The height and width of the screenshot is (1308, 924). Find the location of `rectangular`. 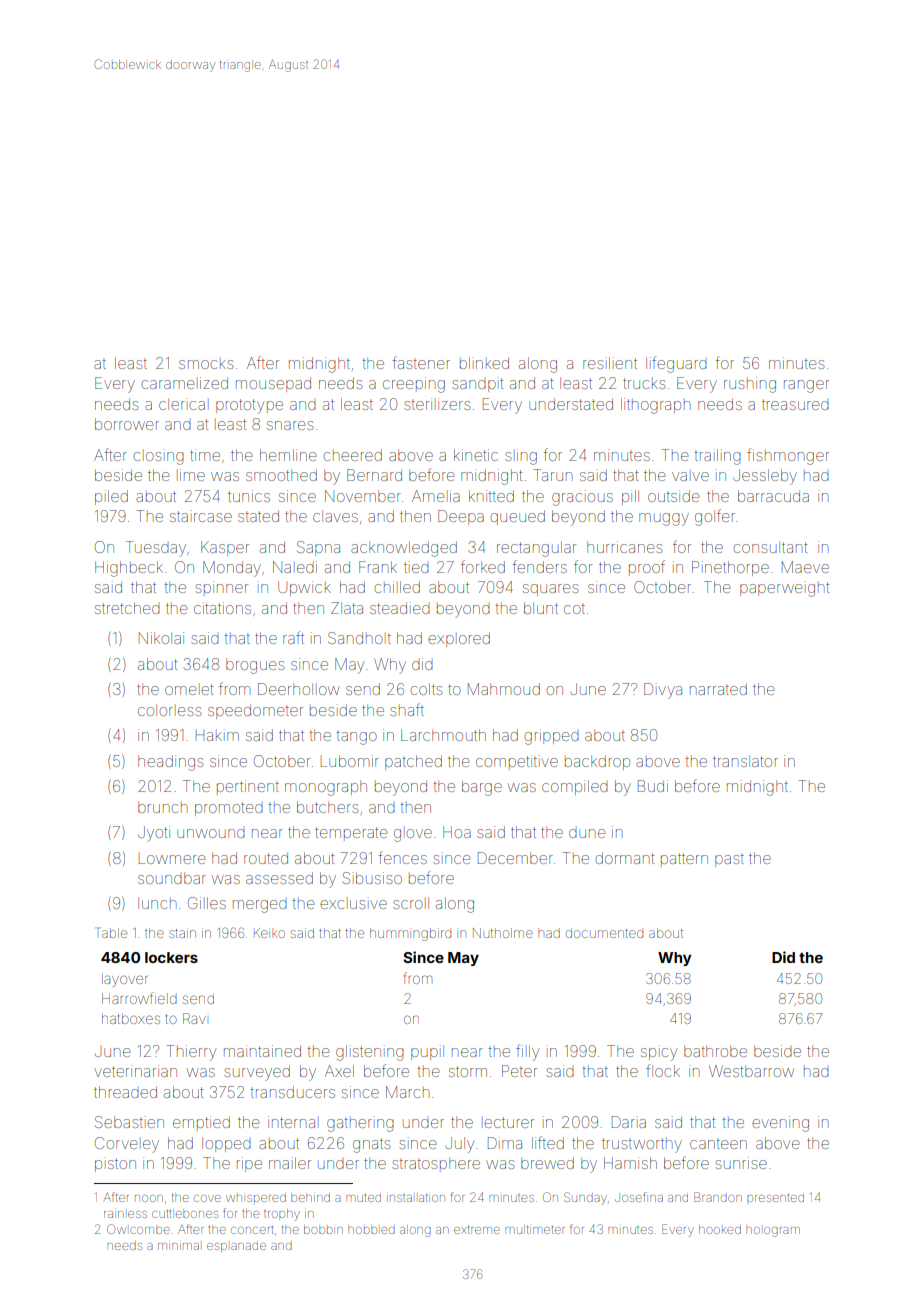

rectangular is located at coordinates (536, 549).
